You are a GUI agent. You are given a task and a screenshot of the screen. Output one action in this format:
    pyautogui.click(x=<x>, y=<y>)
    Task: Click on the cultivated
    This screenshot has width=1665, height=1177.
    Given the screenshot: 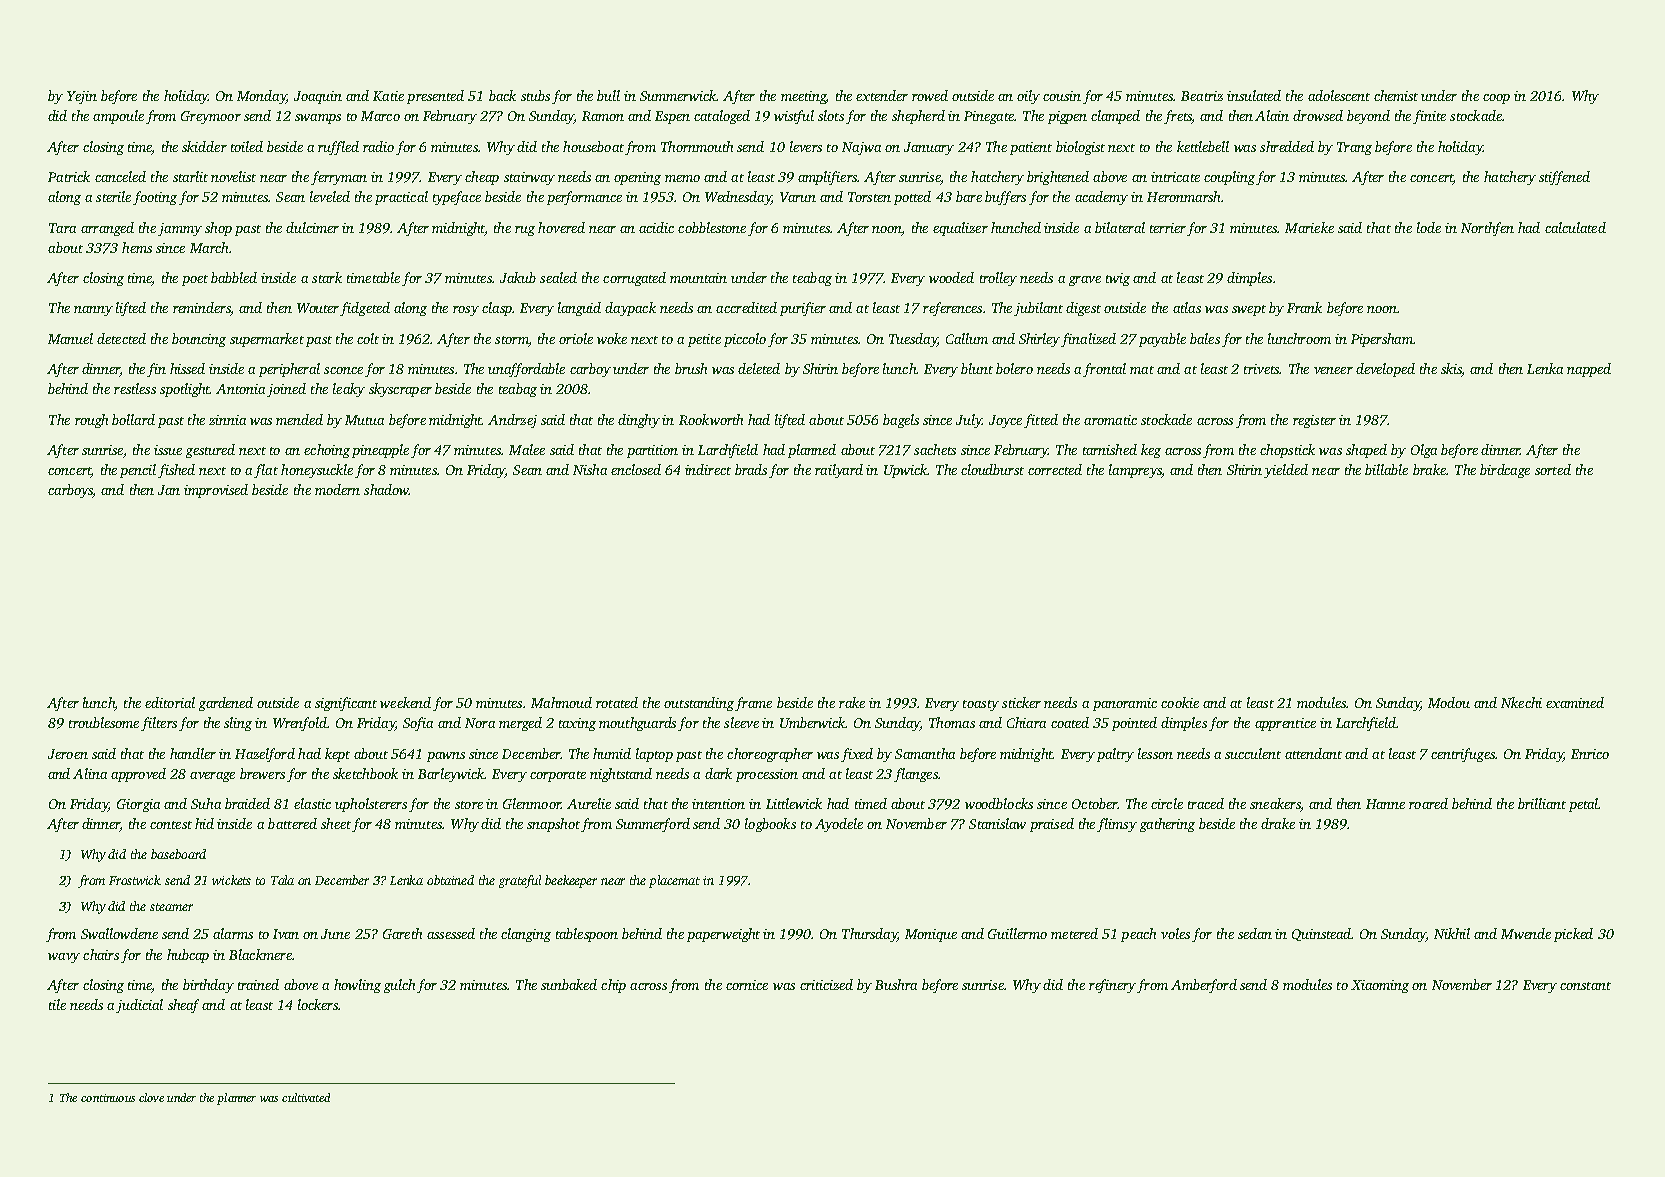 What is the action you would take?
    pyautogui.click(x=306, y=1097)
